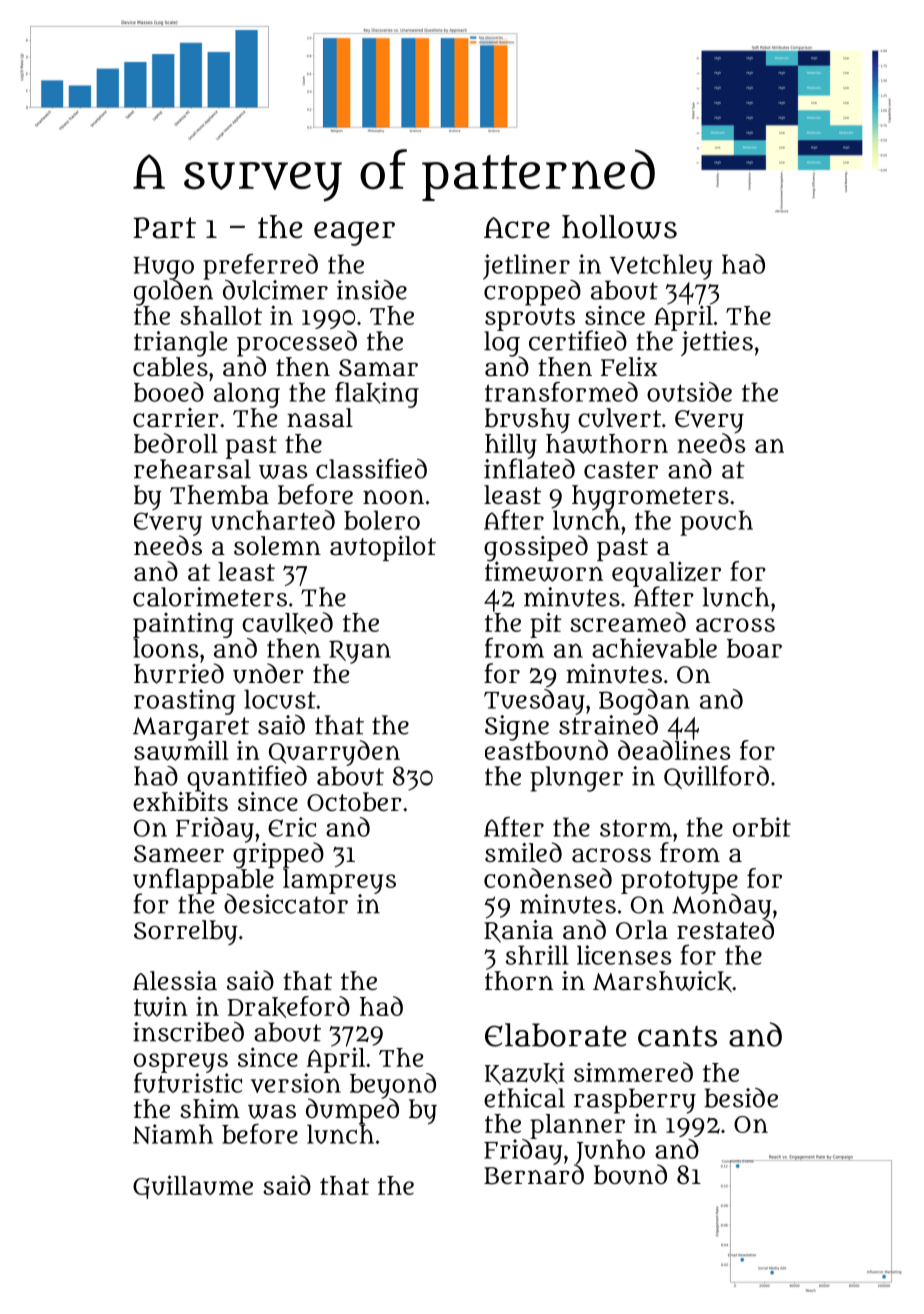 The width and height of the screenshot is (924, 1314). Describe the element at coordinates (393, 1086) in the screenshot. I see `beyond` at that location.
